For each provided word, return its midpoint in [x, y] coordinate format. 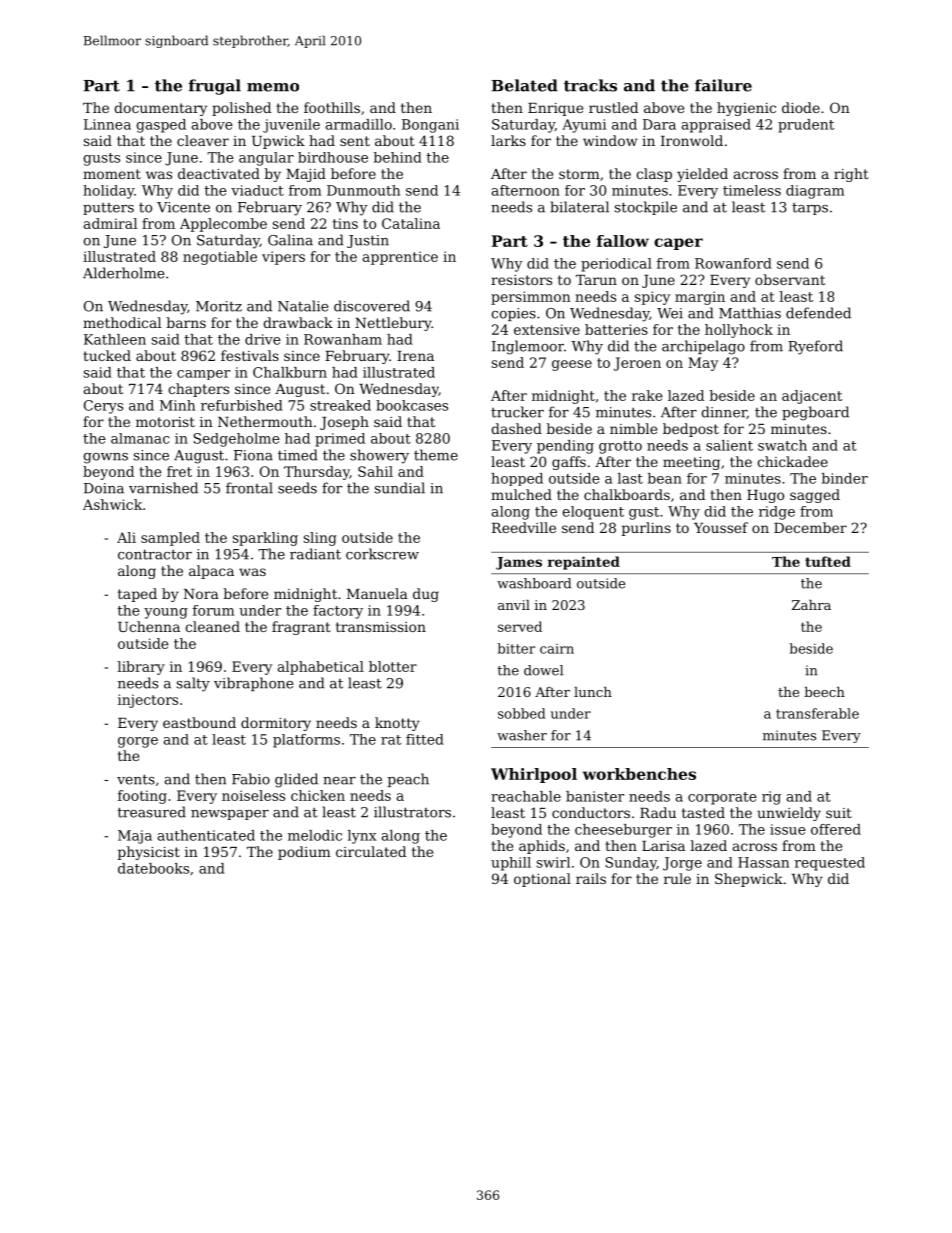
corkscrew [382, 554]
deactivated [219, 173]
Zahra [811, 605]
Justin [368, 241]
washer [522, 735]
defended [818, 313]
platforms [306, 741]
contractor [155, 554]
